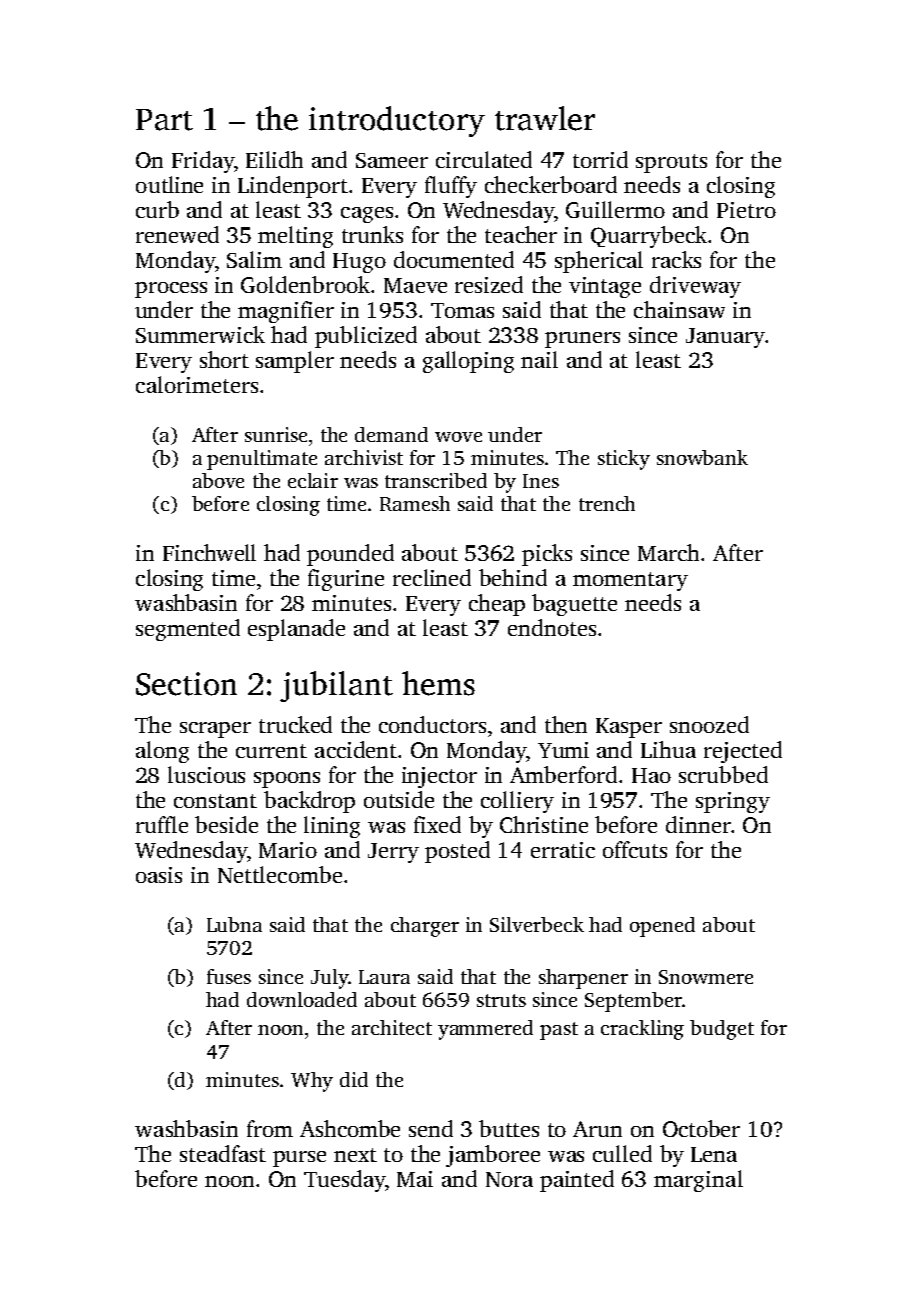  I want to click on snoozed, so click(709, 724).
